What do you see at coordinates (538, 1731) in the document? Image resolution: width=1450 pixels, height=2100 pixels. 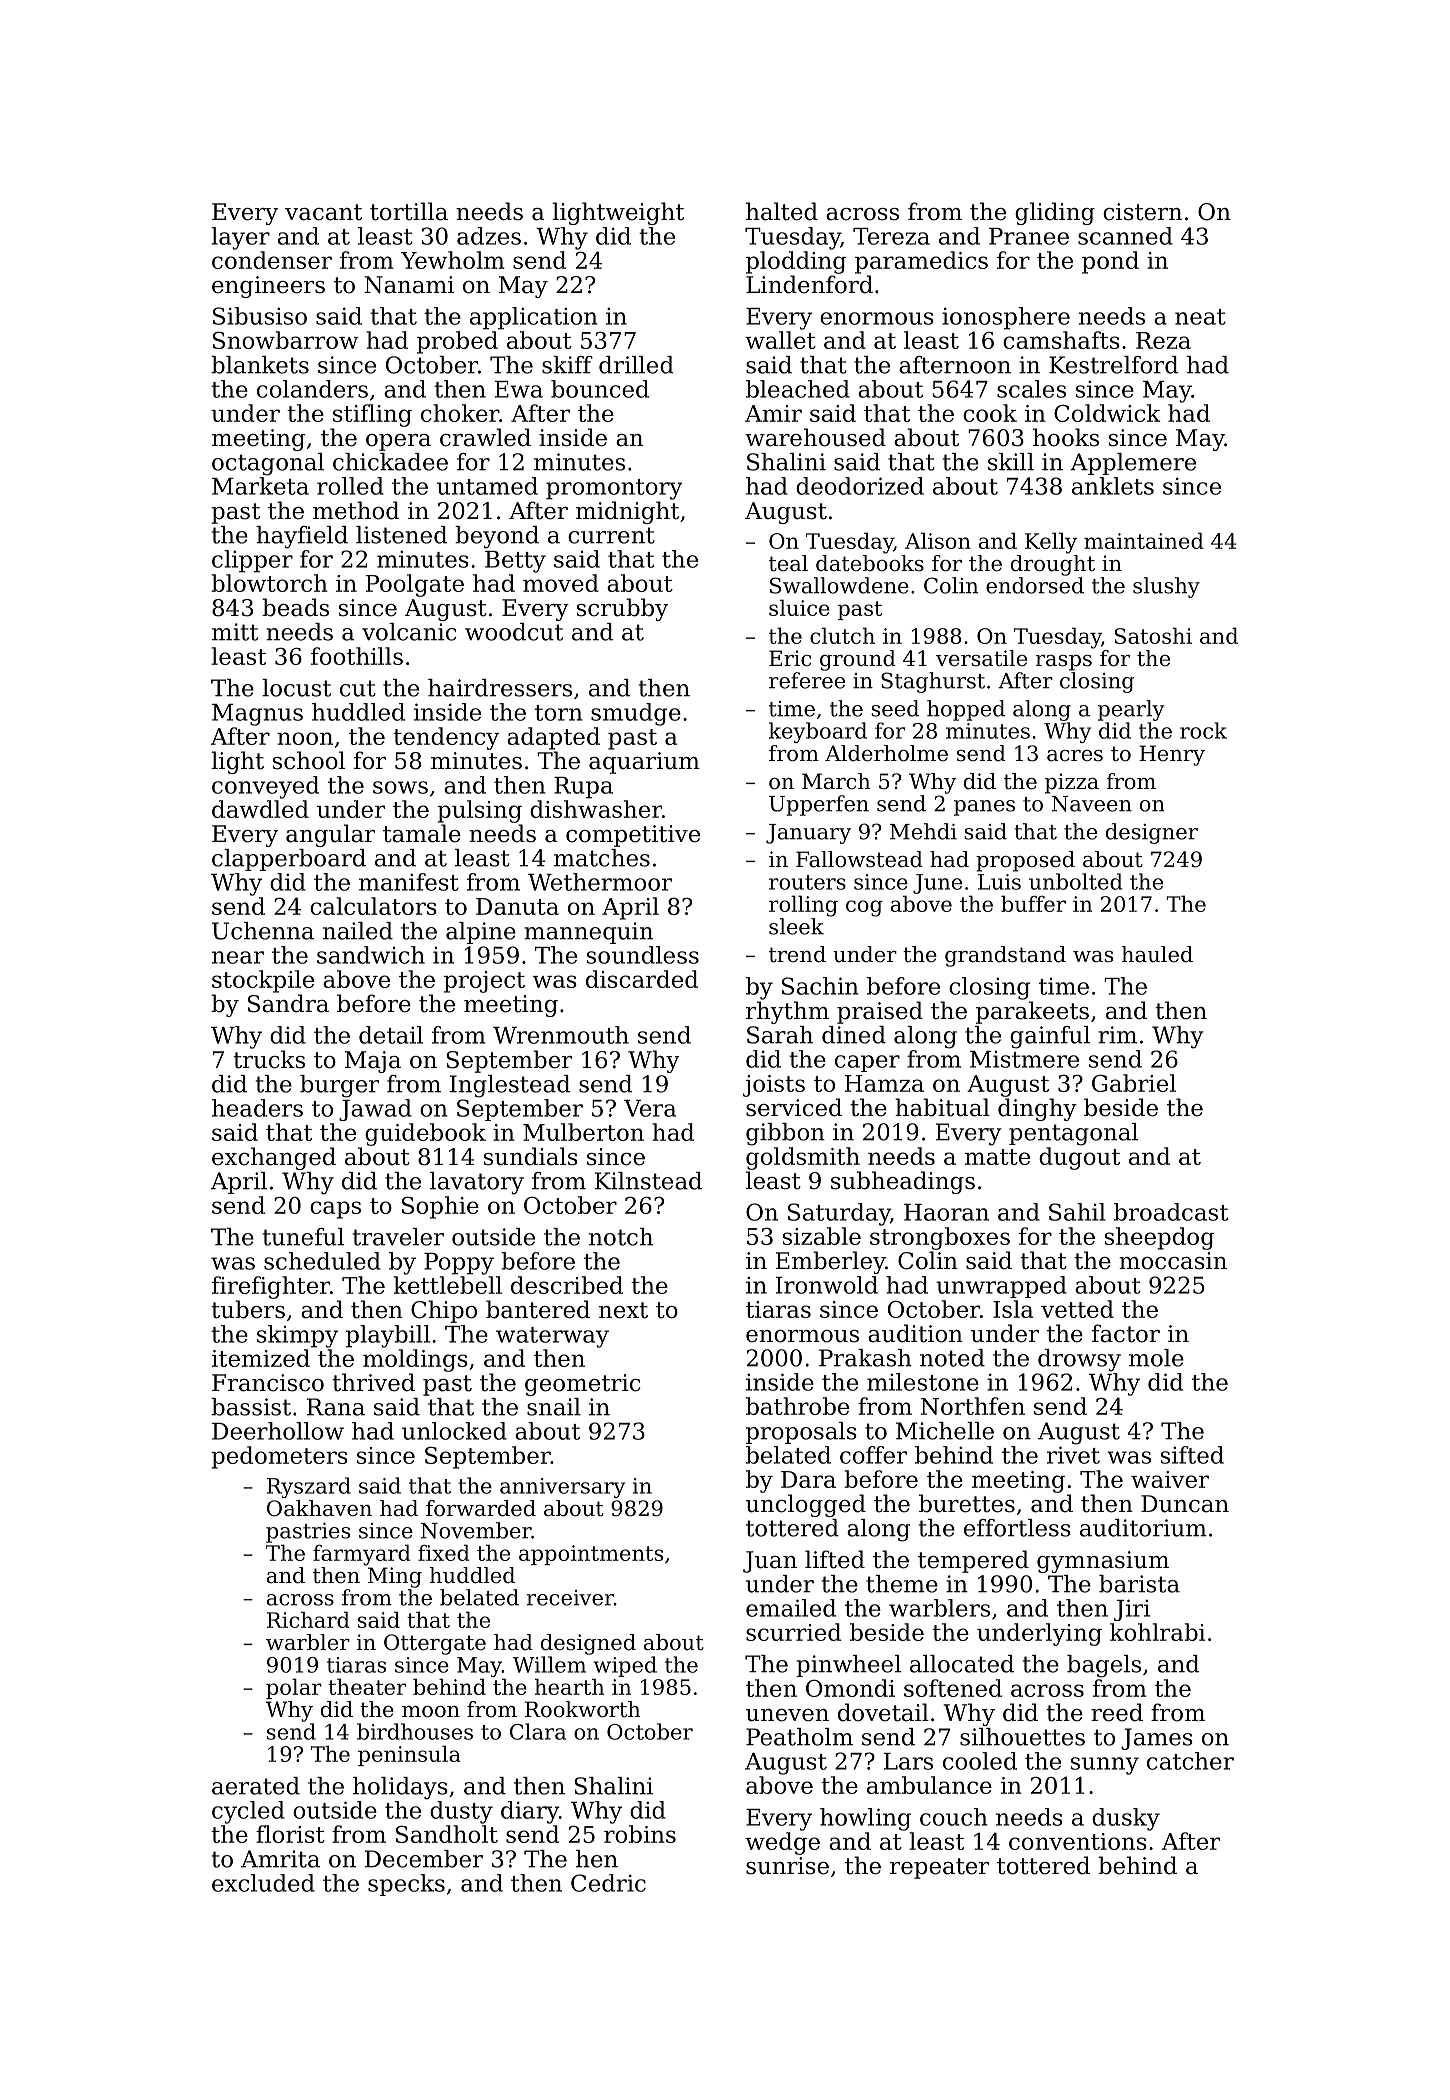 I see `Clara` at bounding box center [538, 1731].
